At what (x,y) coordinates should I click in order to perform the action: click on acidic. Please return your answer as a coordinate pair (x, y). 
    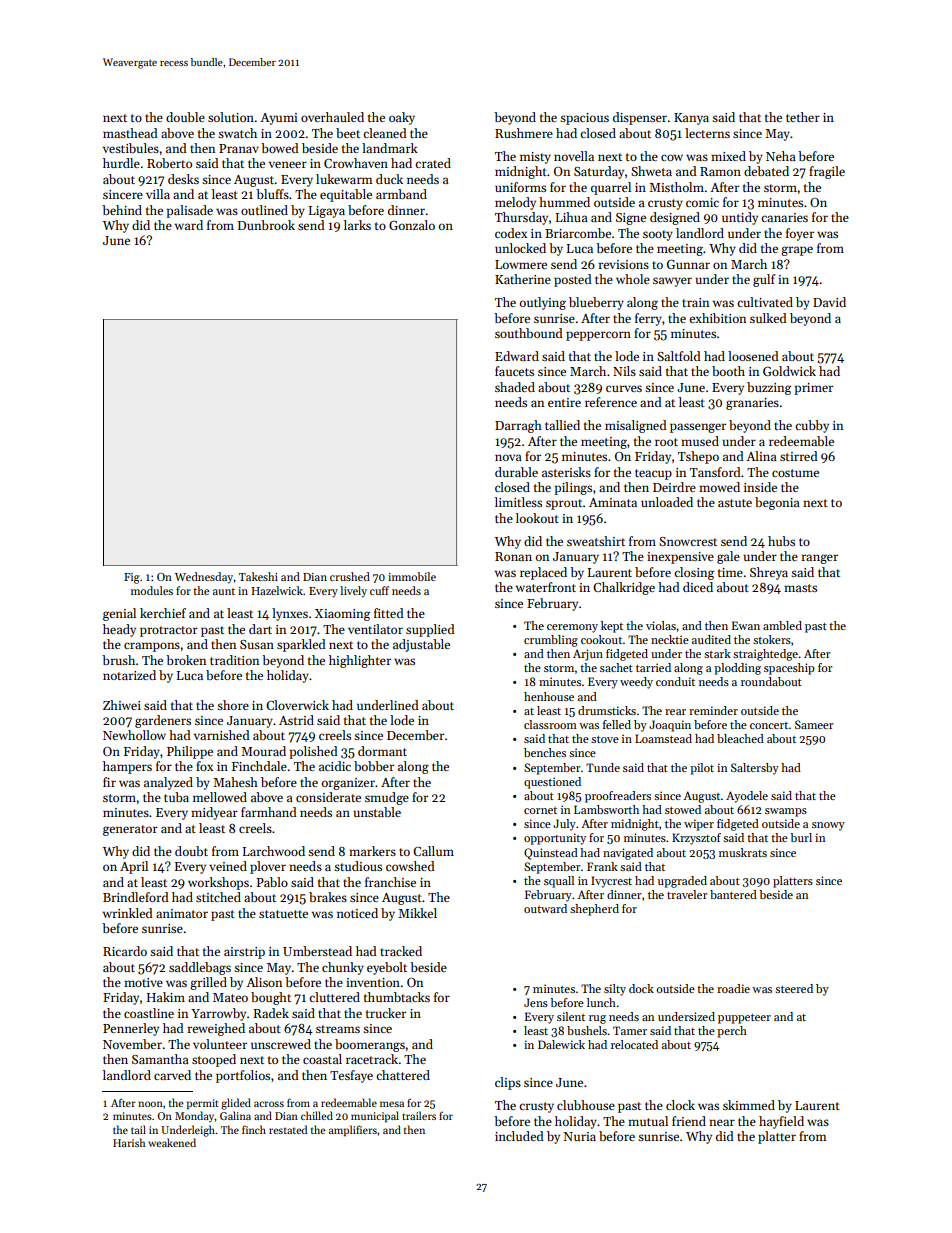
    Looking at the image, I should click on (335, 766).
